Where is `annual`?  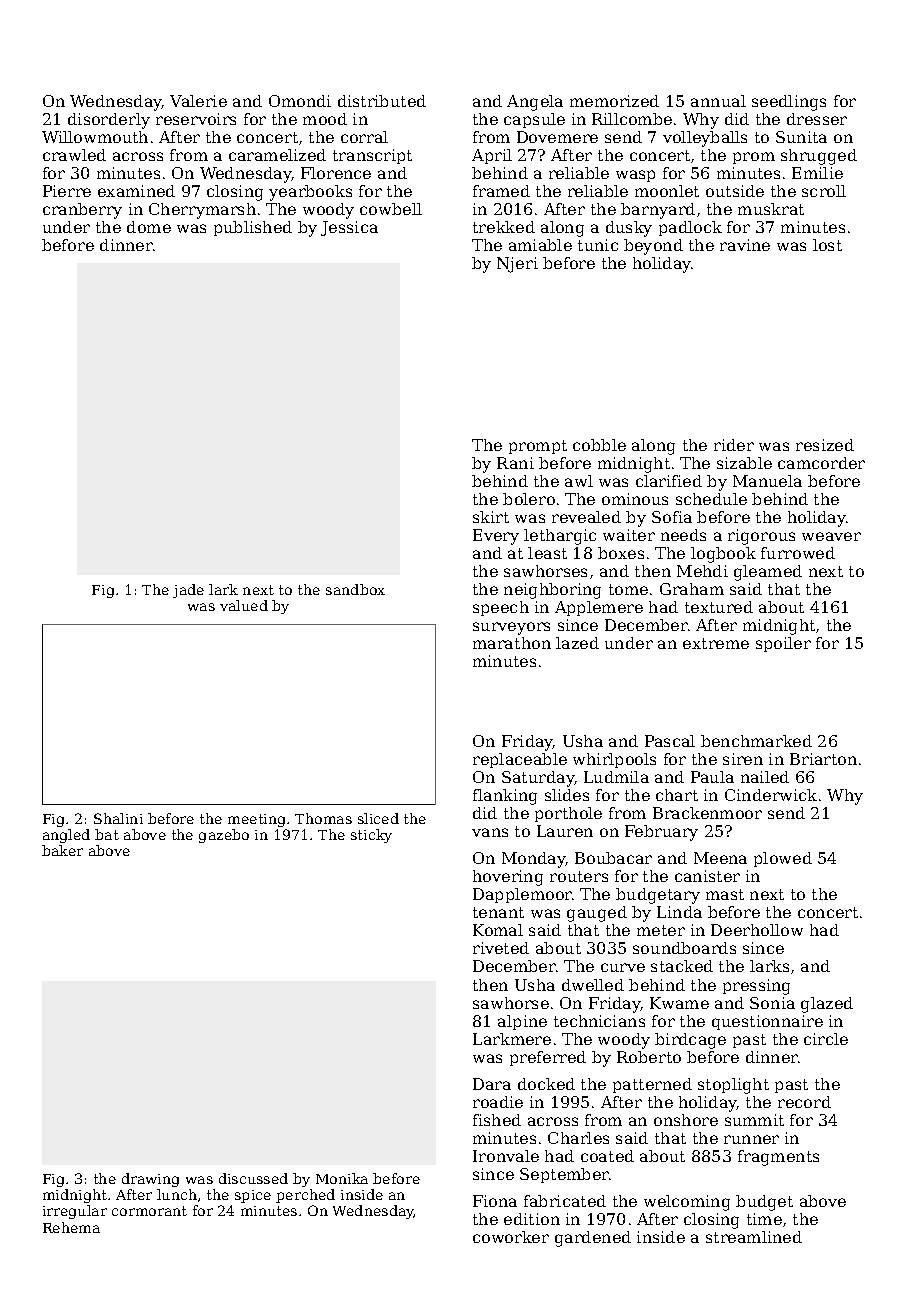
annual is located at coordinates (718, 101).
